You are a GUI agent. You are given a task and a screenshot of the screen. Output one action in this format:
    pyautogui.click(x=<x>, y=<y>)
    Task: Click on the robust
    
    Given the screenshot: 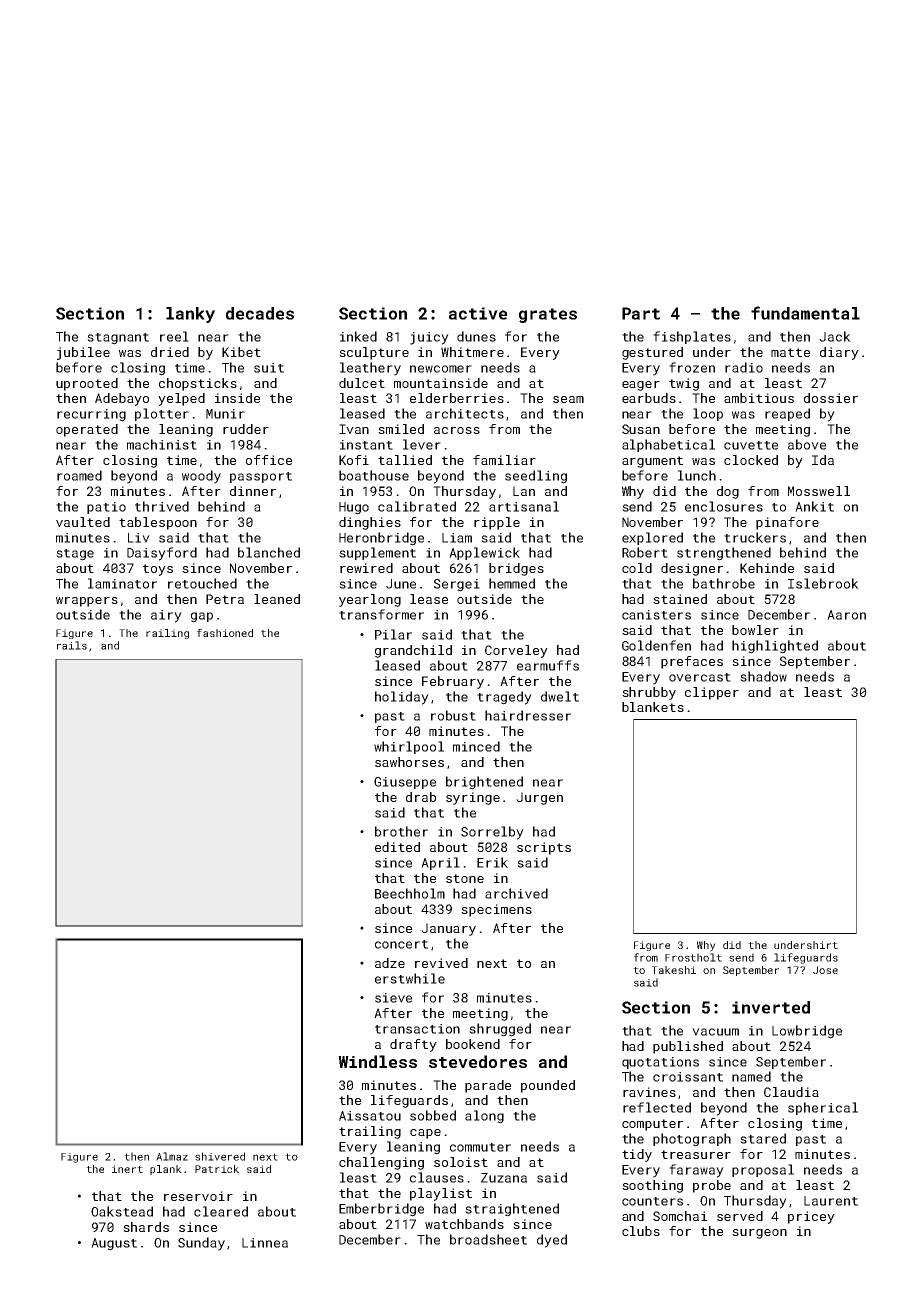 What is the action you would take?
    pyautogui.click(x=453, y=715)
